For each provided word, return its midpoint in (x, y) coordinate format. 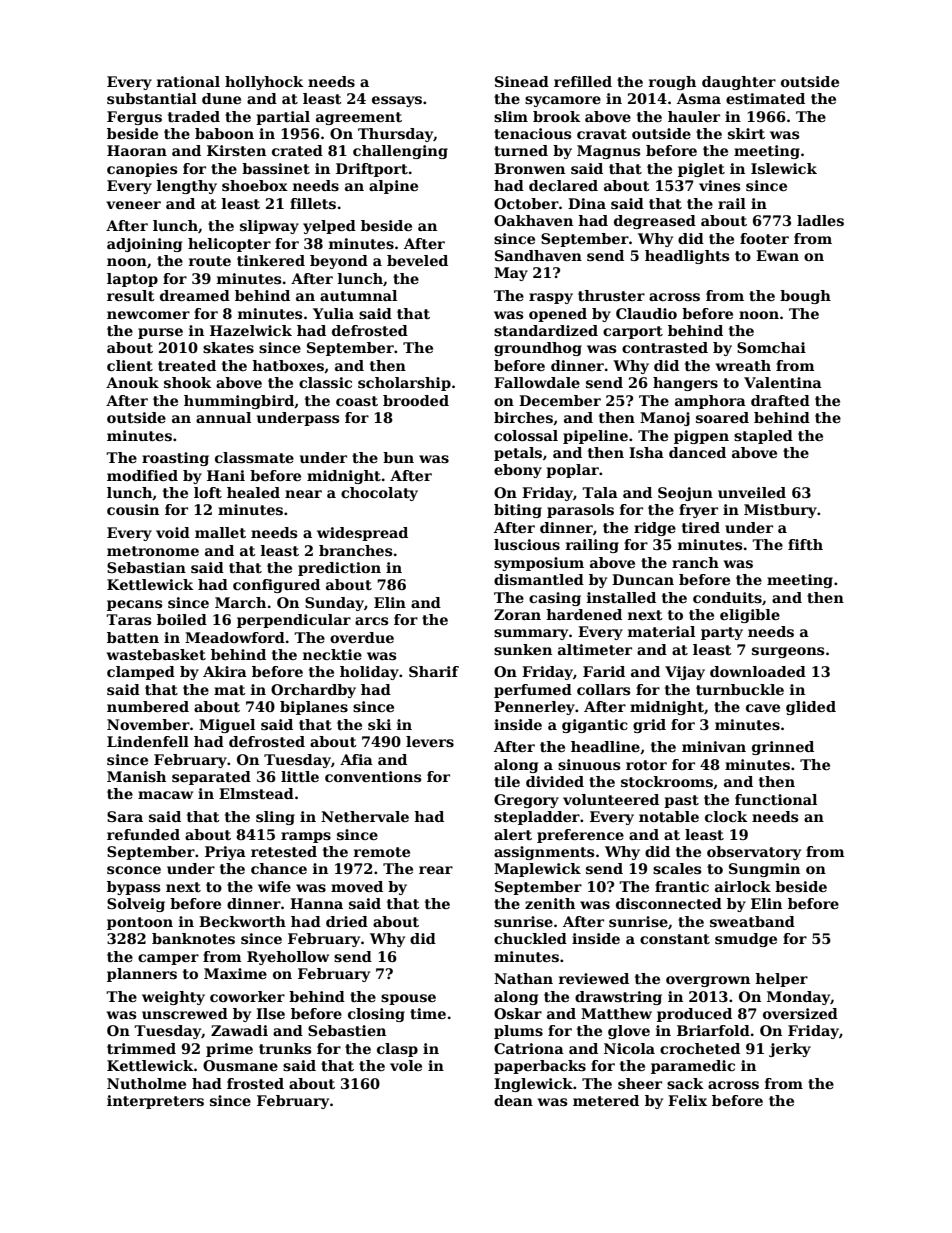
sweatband (752, 921)
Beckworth (242, 921)
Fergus (134, 118)
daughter (739, 83)
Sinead (522, 81)
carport (633, 332)
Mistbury (780, 511)
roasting (175, 459)
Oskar (518, 1013)
